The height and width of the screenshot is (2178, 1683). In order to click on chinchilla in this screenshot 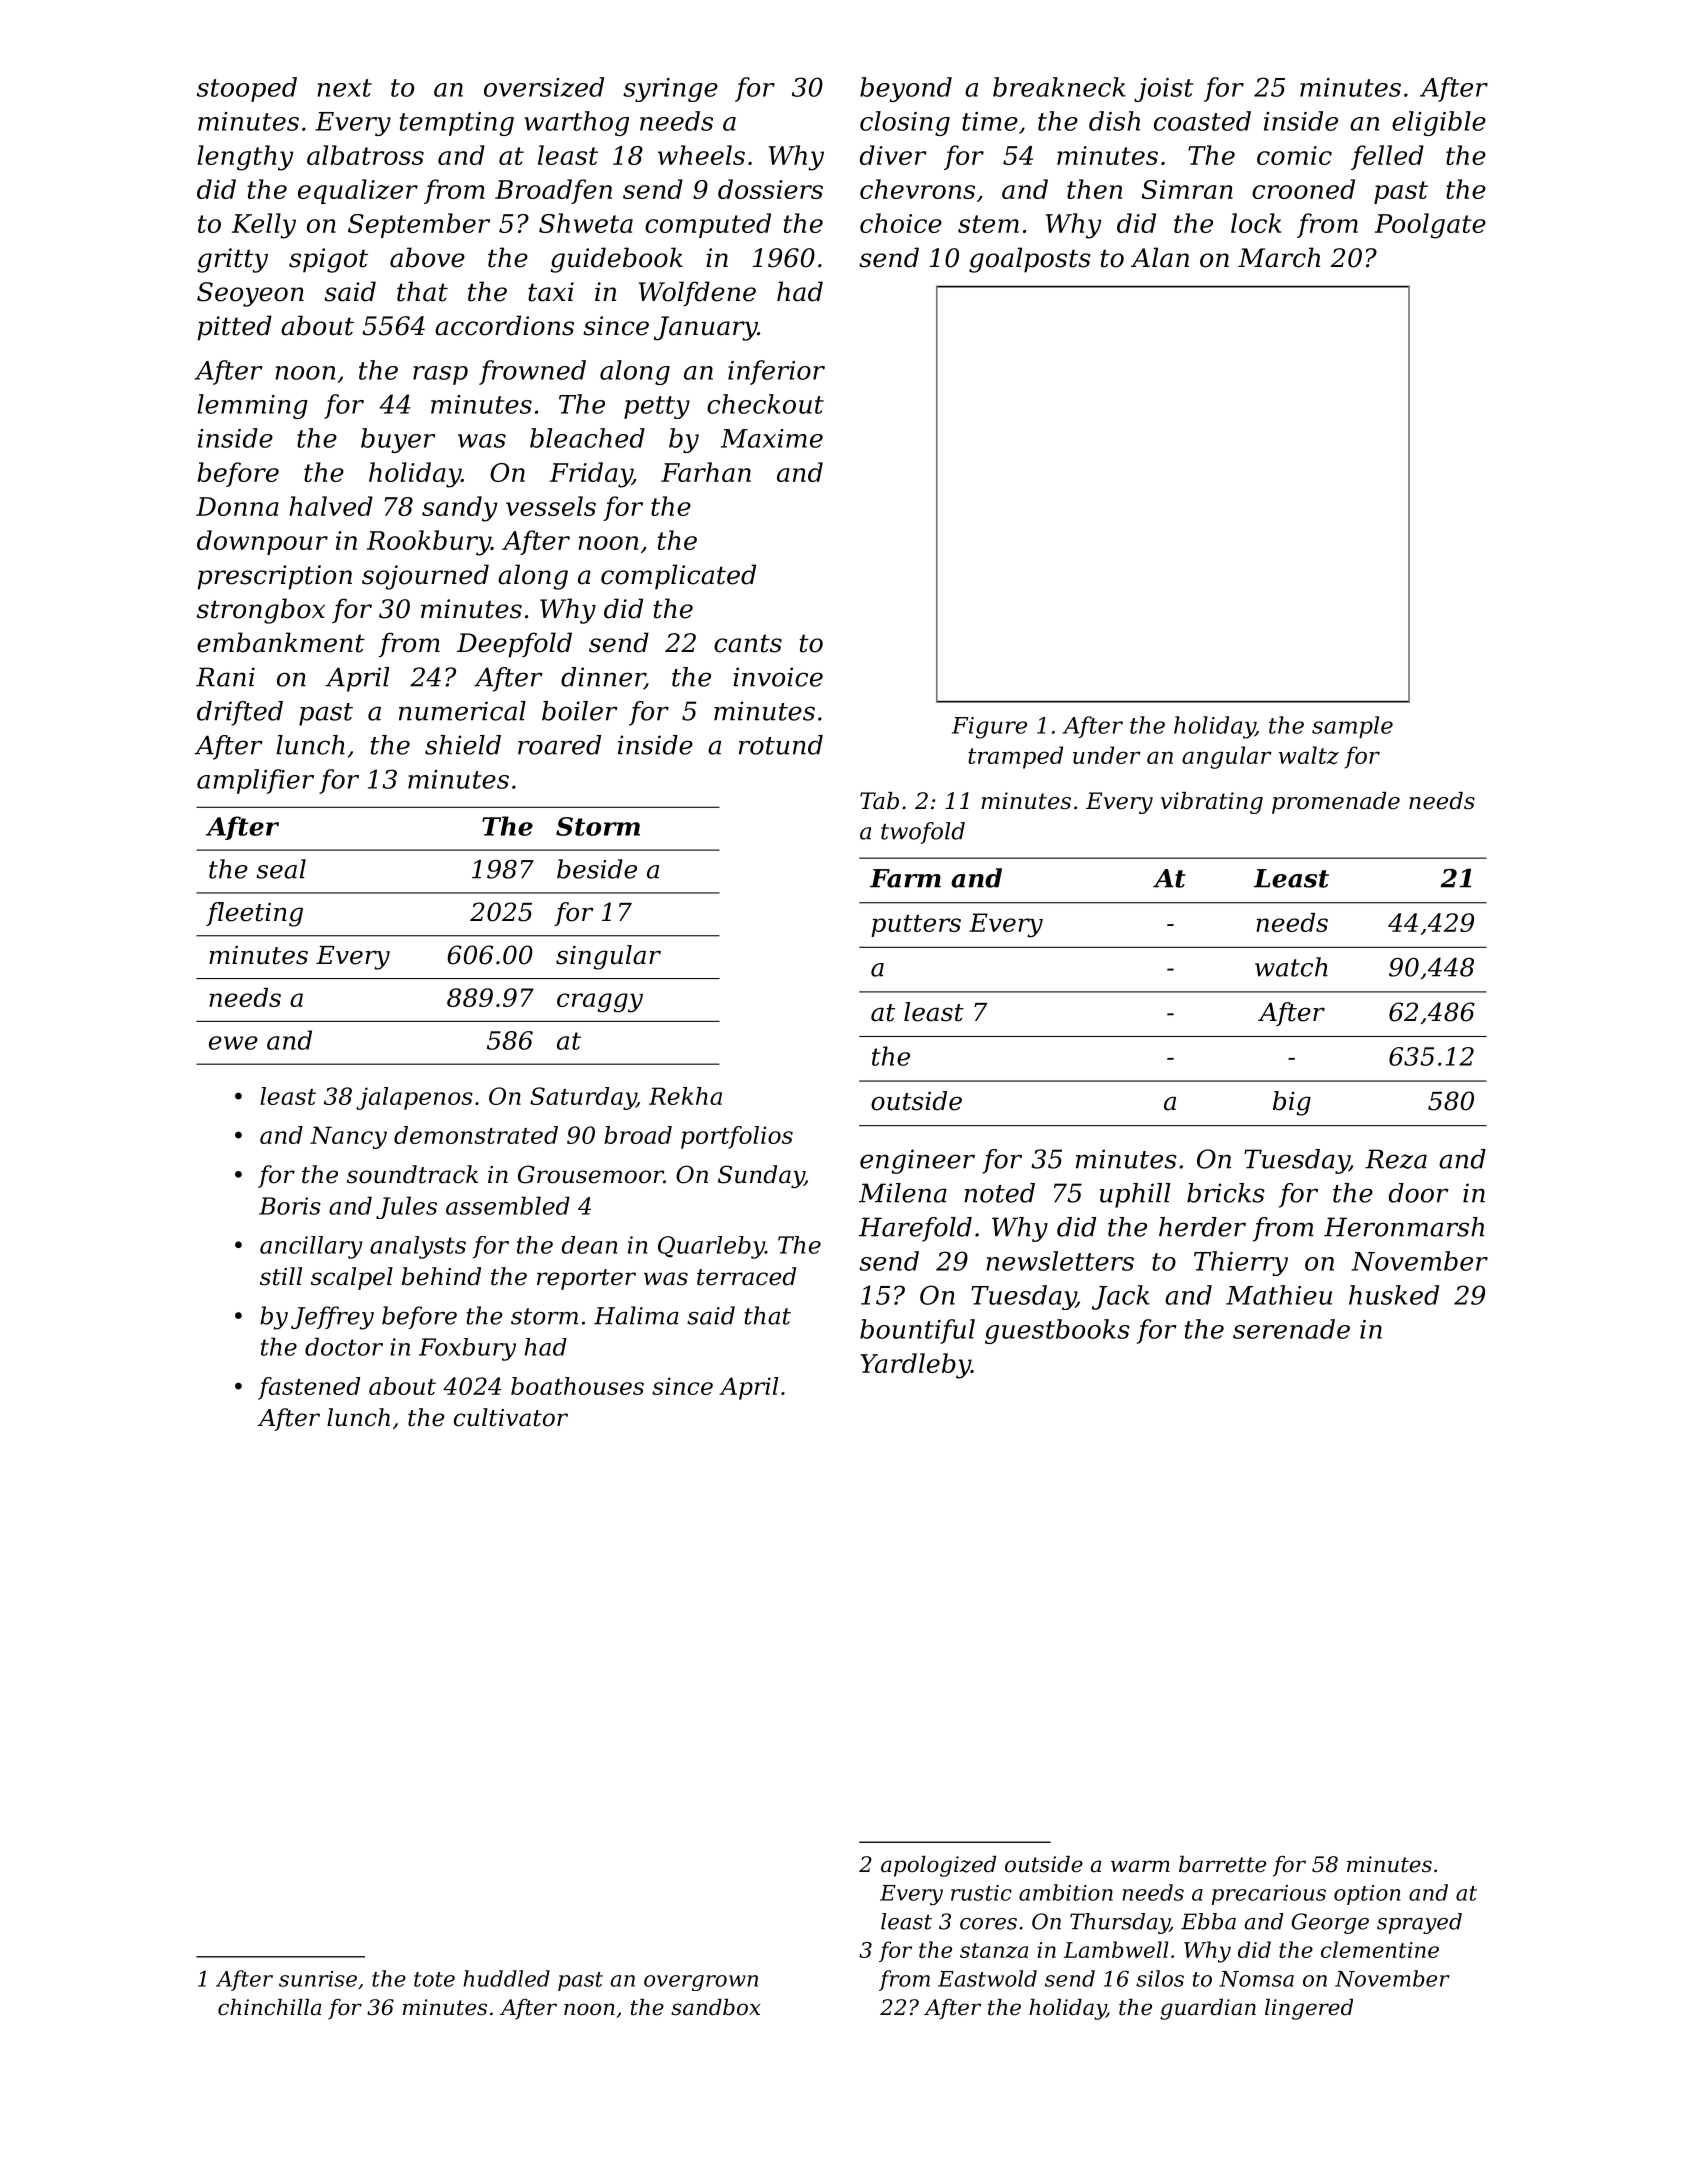, I will do `click(269, 2007)`.
